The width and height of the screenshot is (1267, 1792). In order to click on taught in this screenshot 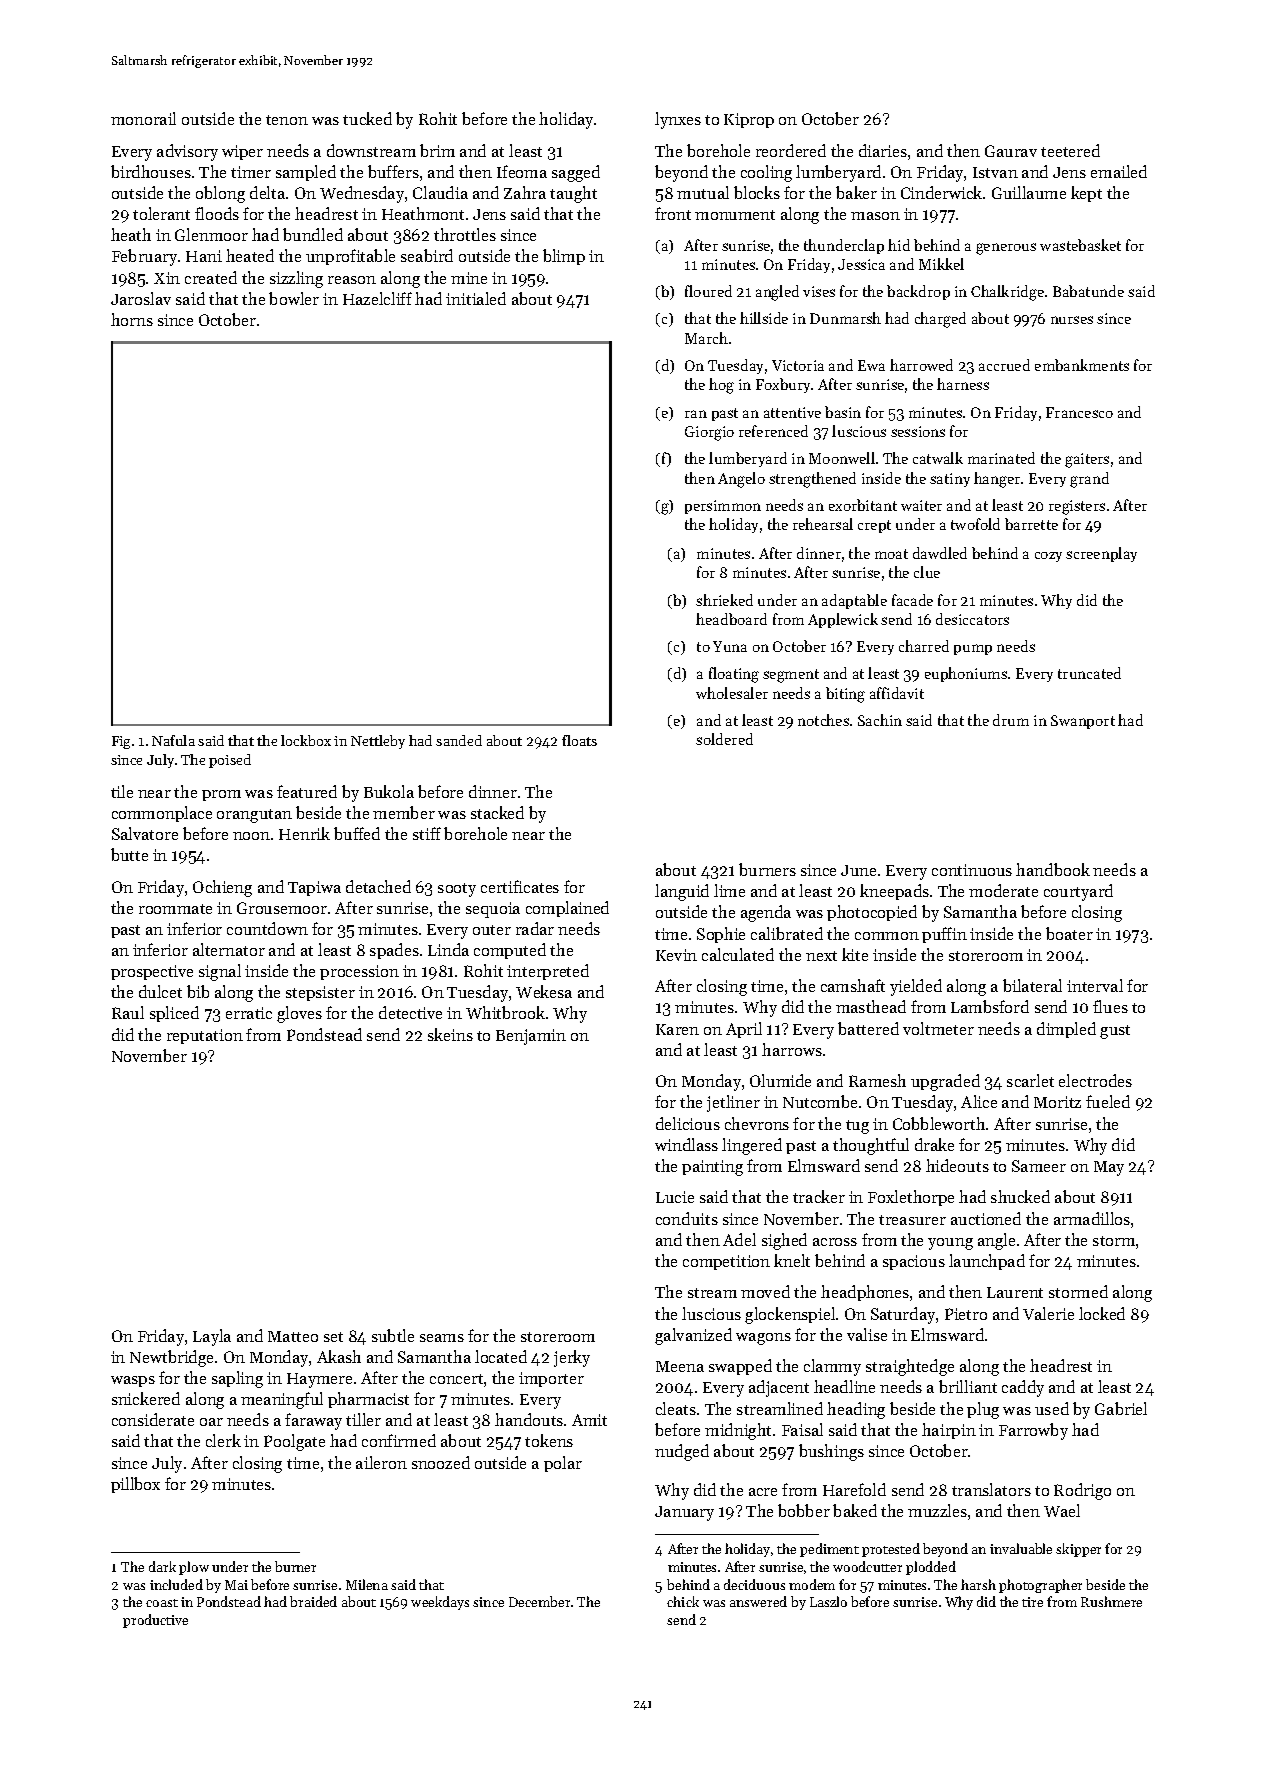, I will do `click(573, 194)`.
